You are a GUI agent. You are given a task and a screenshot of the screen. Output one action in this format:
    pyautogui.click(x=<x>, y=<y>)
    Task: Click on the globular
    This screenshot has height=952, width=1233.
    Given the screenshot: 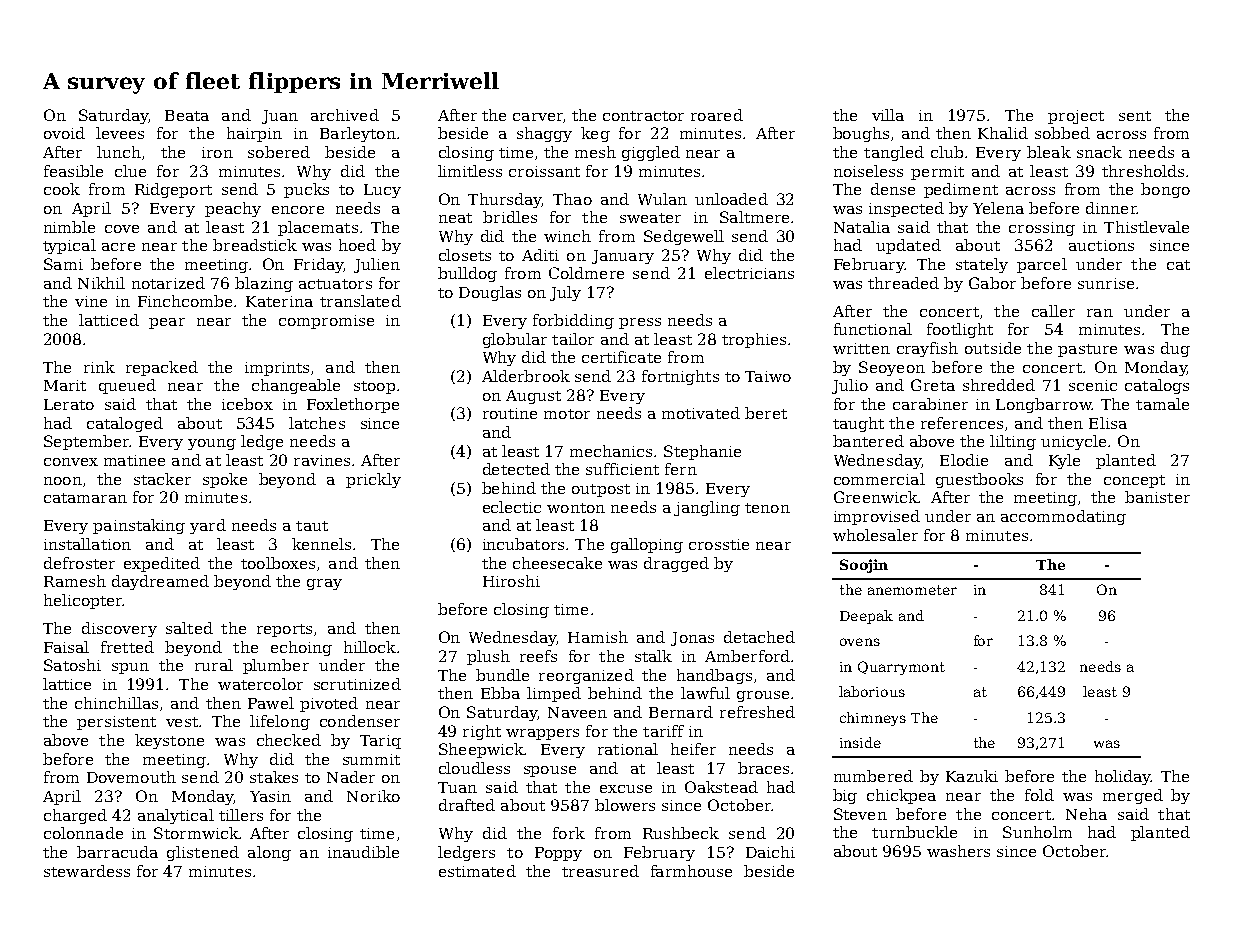 What is the action you would take?
    pyautogui.click(x=515, y=340)
